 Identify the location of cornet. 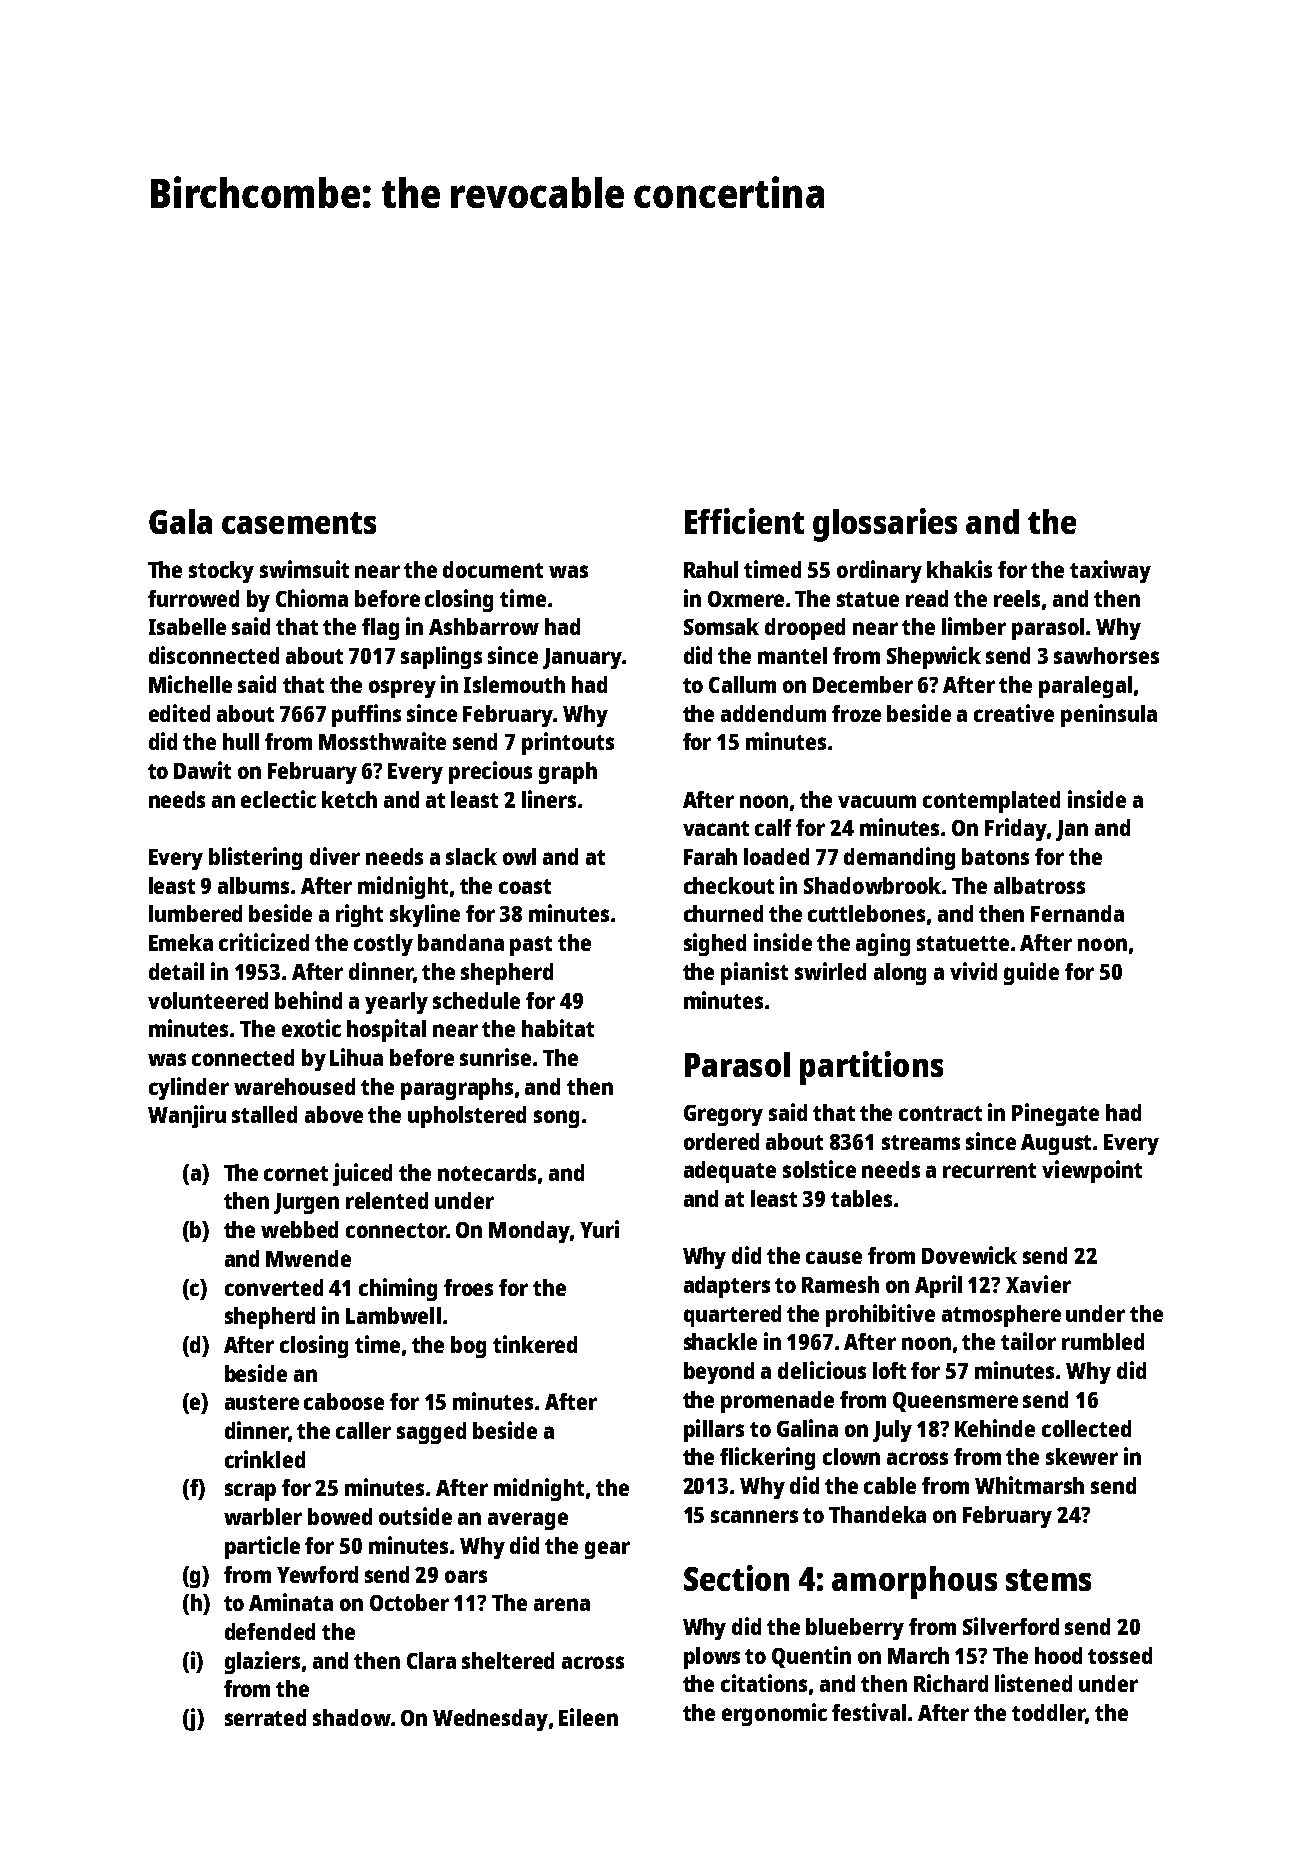
(296, 1173).
